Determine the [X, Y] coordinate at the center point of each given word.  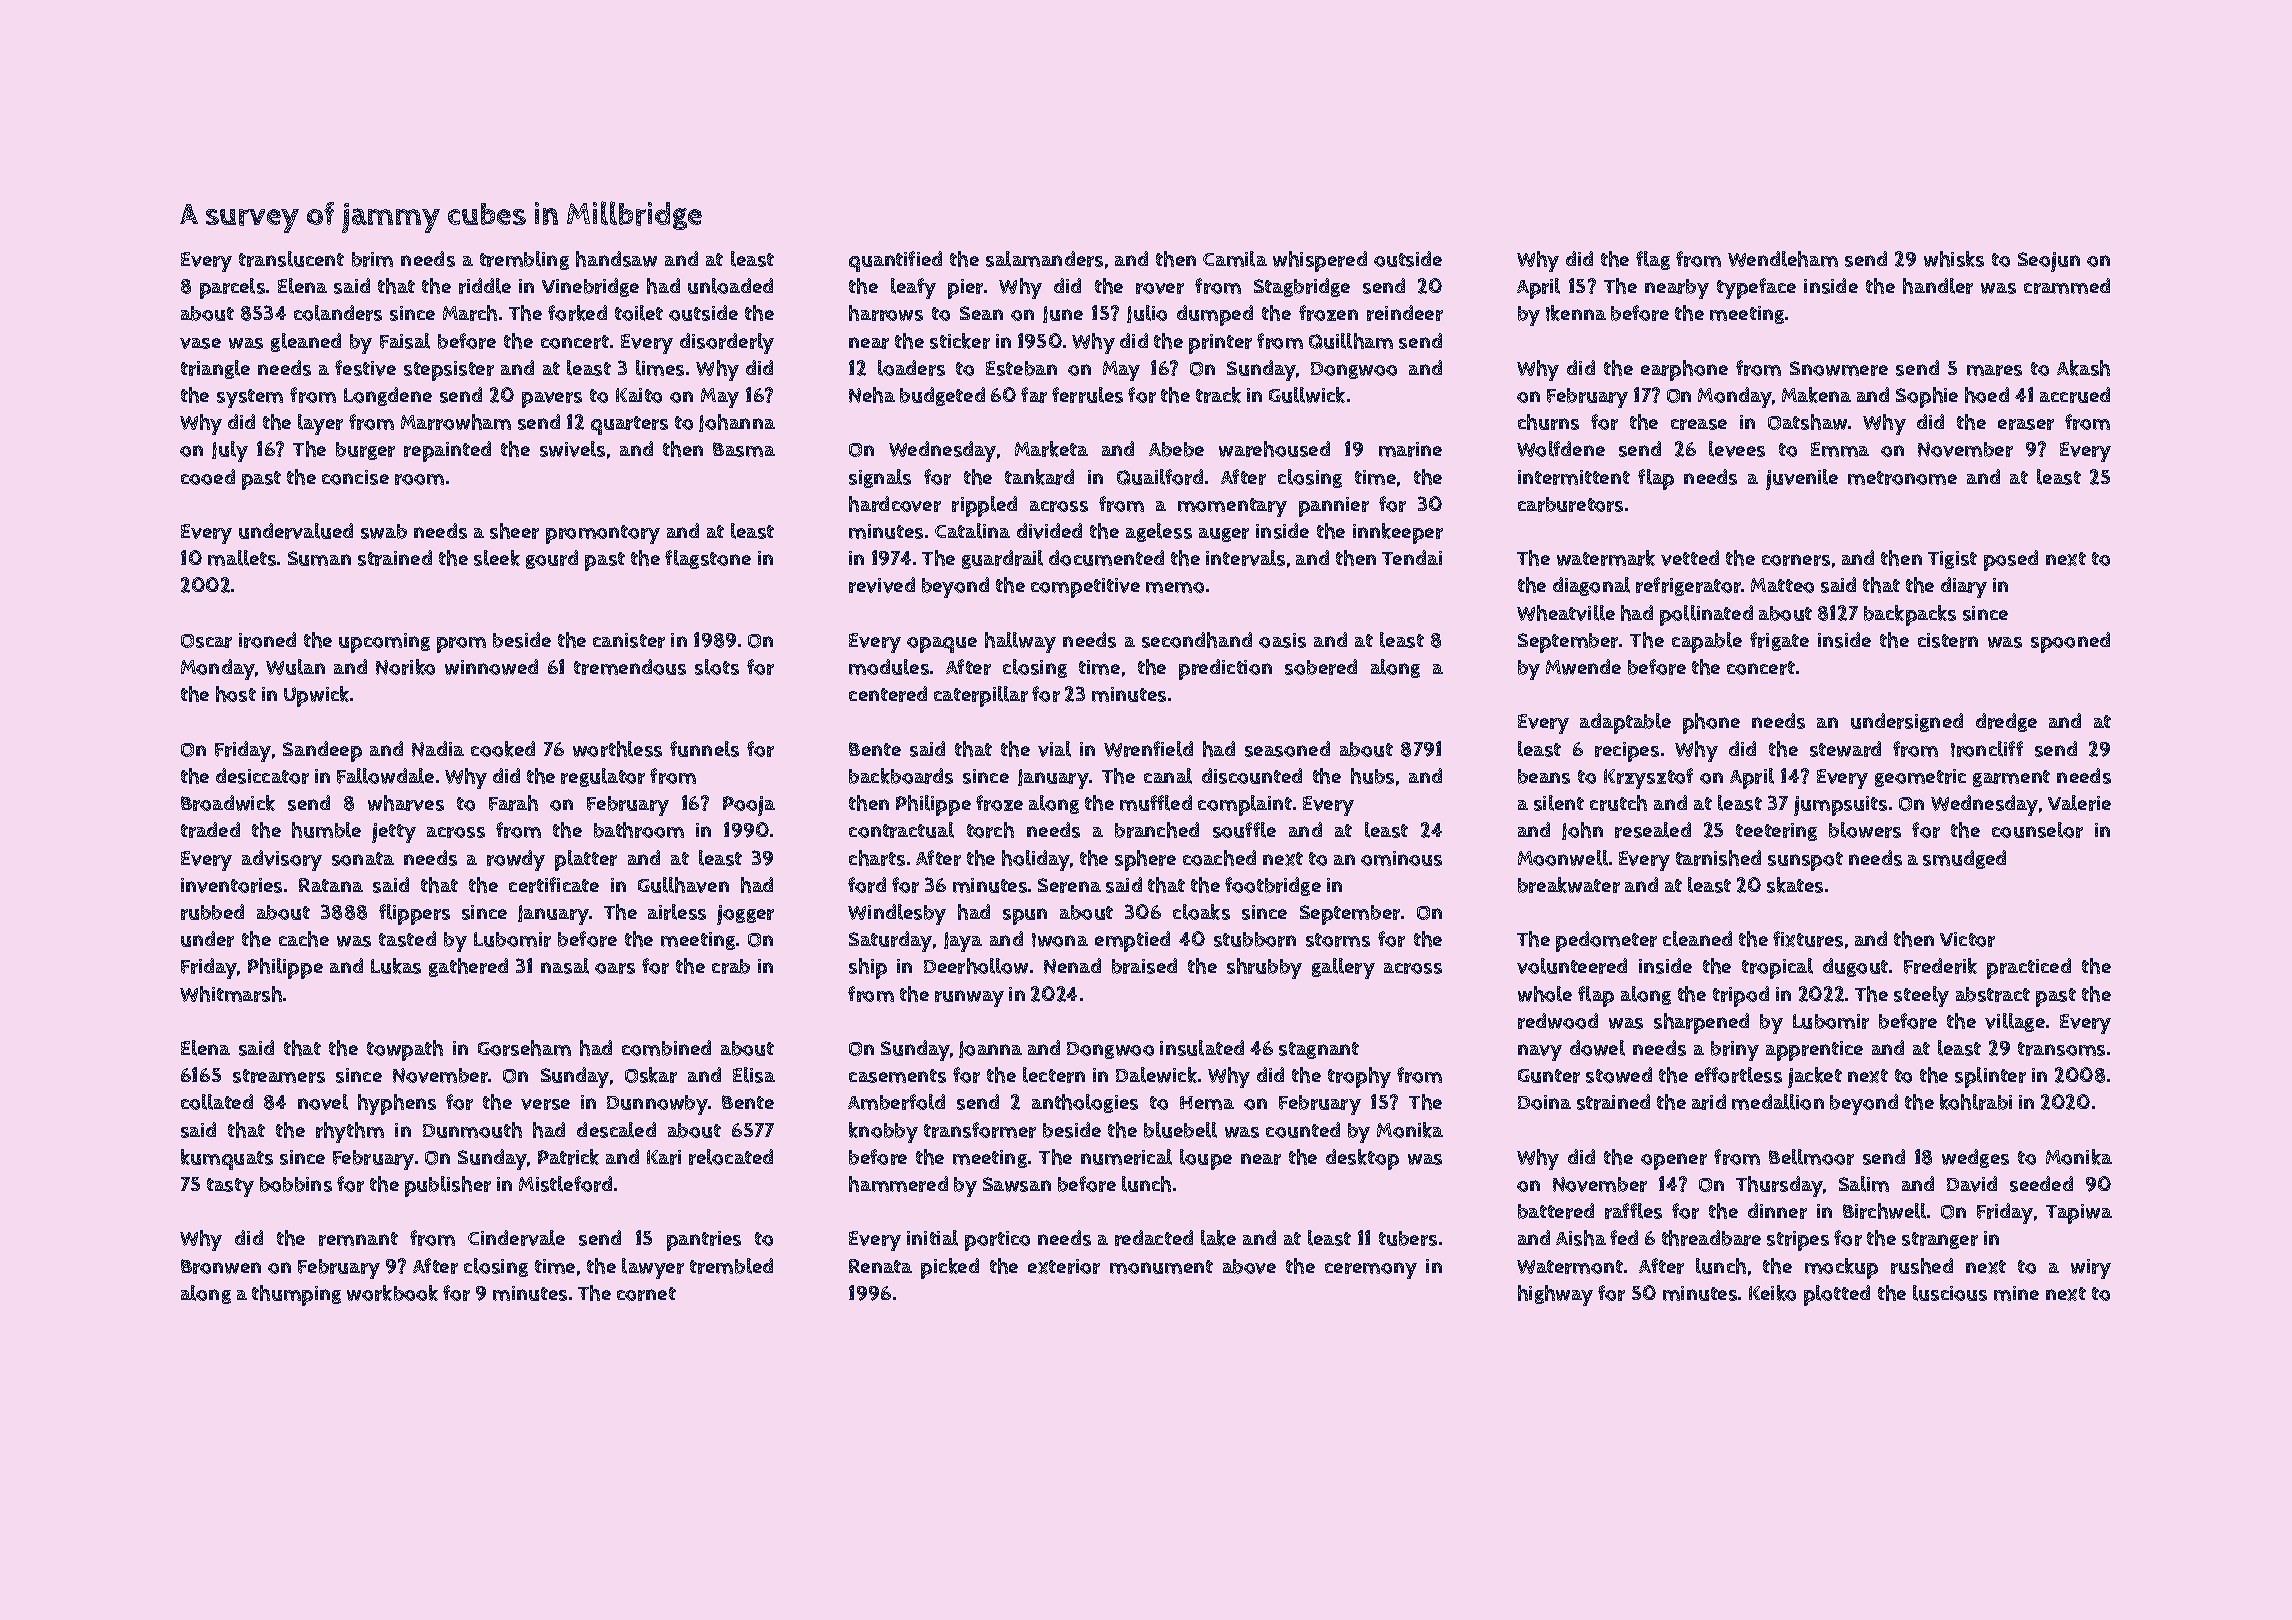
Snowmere [1839, 368]
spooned [2070, 642]
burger [365, 451]
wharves [406, 803]
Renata [880, 1266]
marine [1410, 449]
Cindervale [516, 1238]
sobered [1321, 667]
